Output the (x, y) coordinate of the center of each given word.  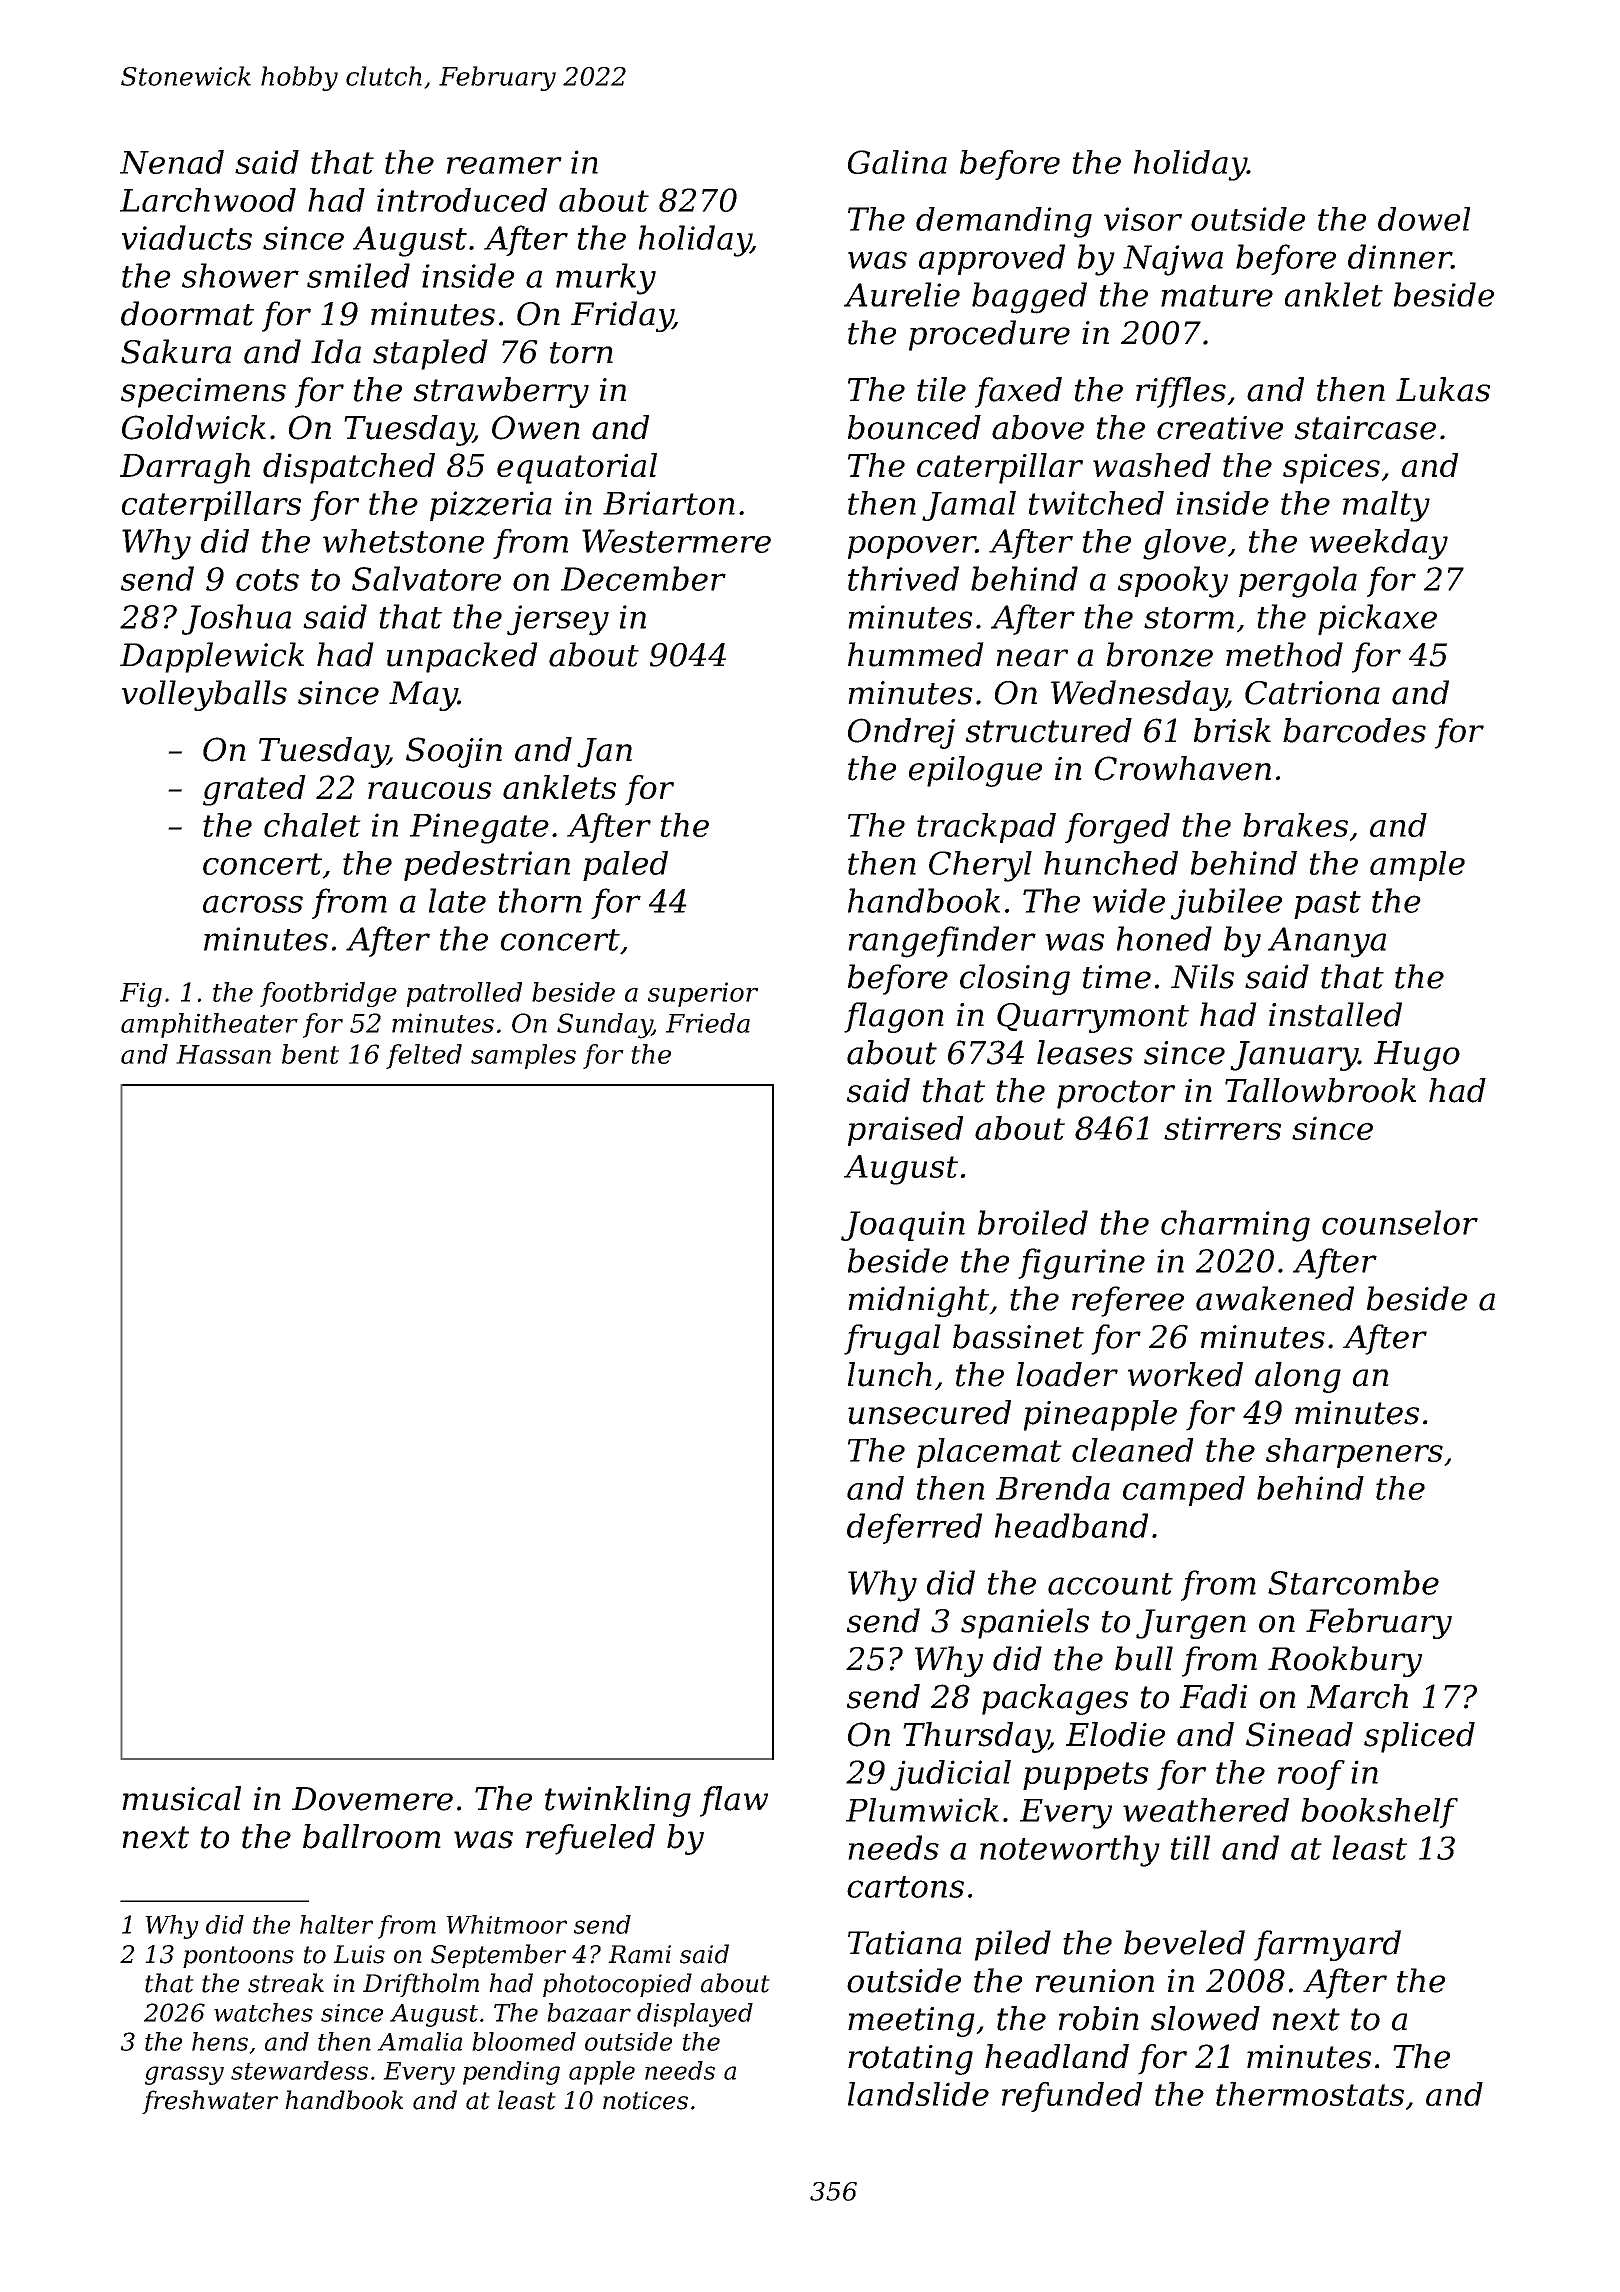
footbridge (328, 994)
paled (625, 866)
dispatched (349, 468)
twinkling (618, 1801)
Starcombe (1353, 1582)
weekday (1379, 544)
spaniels (1025, 1623)
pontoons (238, 1957)
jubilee (1226, 904)
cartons (905, 1887)
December (643, 578)
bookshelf (1379, 1813)
